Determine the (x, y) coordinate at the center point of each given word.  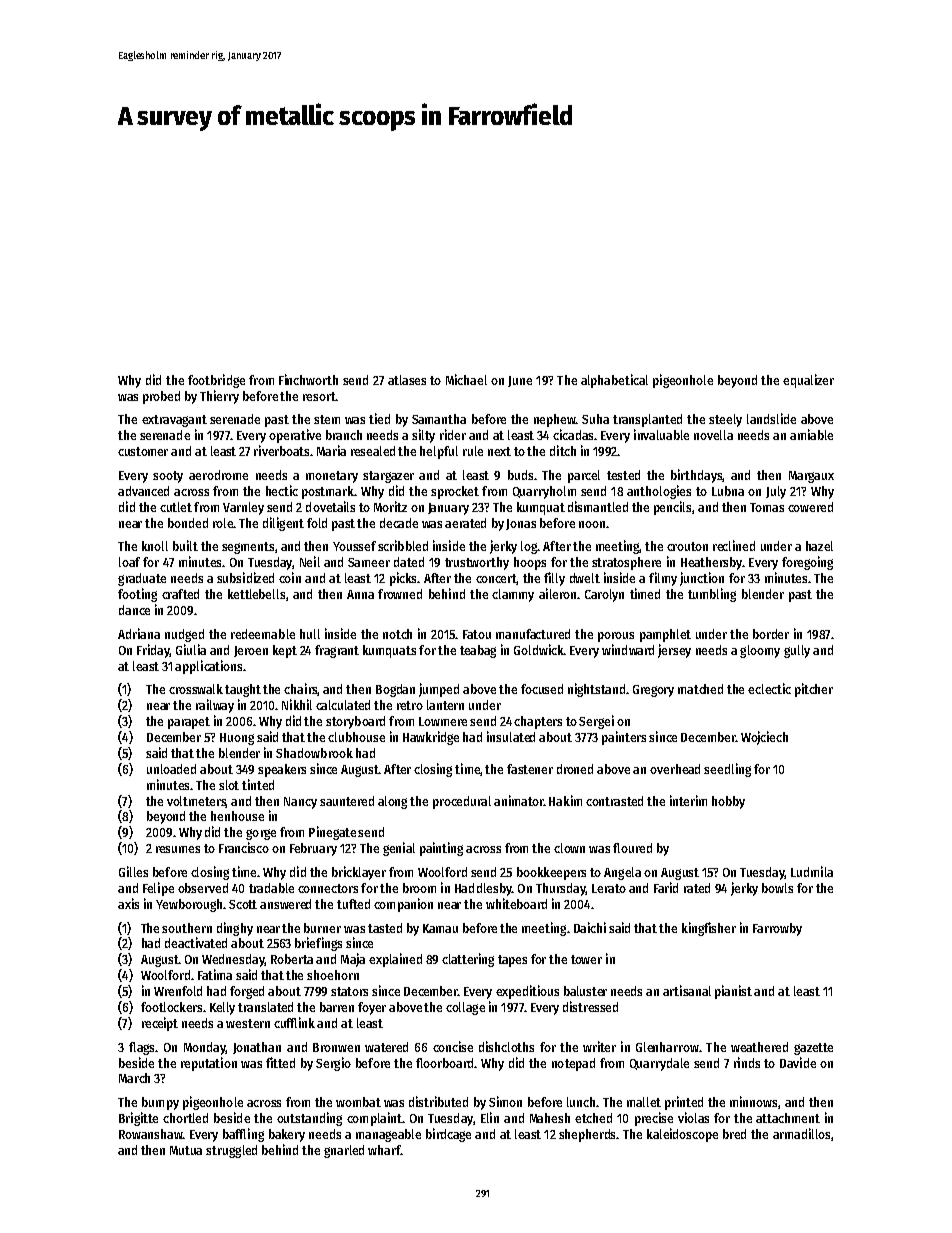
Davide (798, 1062)
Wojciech (764, 738)
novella (713, 435)
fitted (280, 1062)
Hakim (565, 800)
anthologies (659, 492)
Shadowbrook (314, 753)
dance (134, 610)
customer (143, 451)
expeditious (527, 992)
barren (337, 1007)
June (520, 381)
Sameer (369, 562)
